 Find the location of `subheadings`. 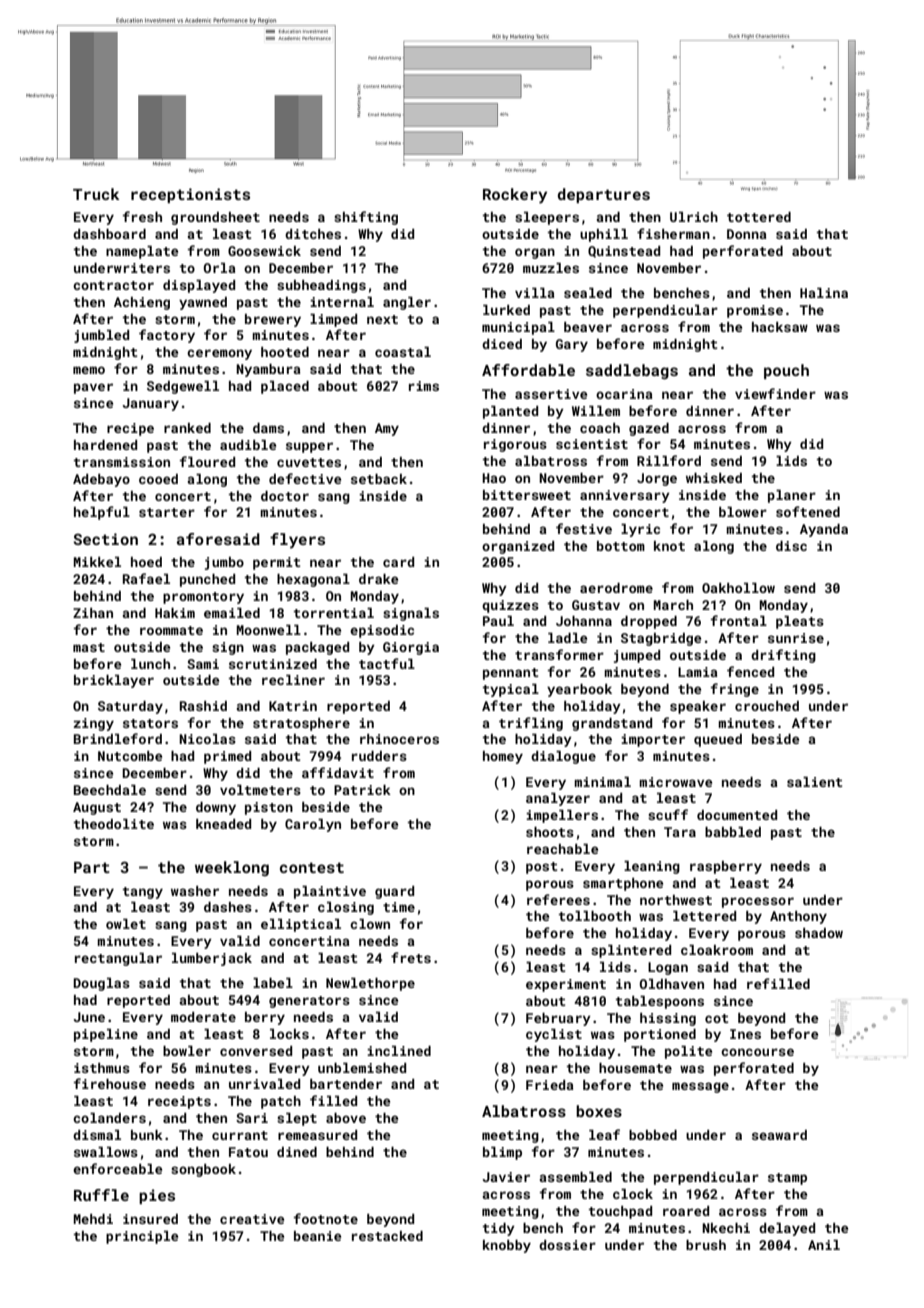

subheadings is located at coordinates (321, 286).
